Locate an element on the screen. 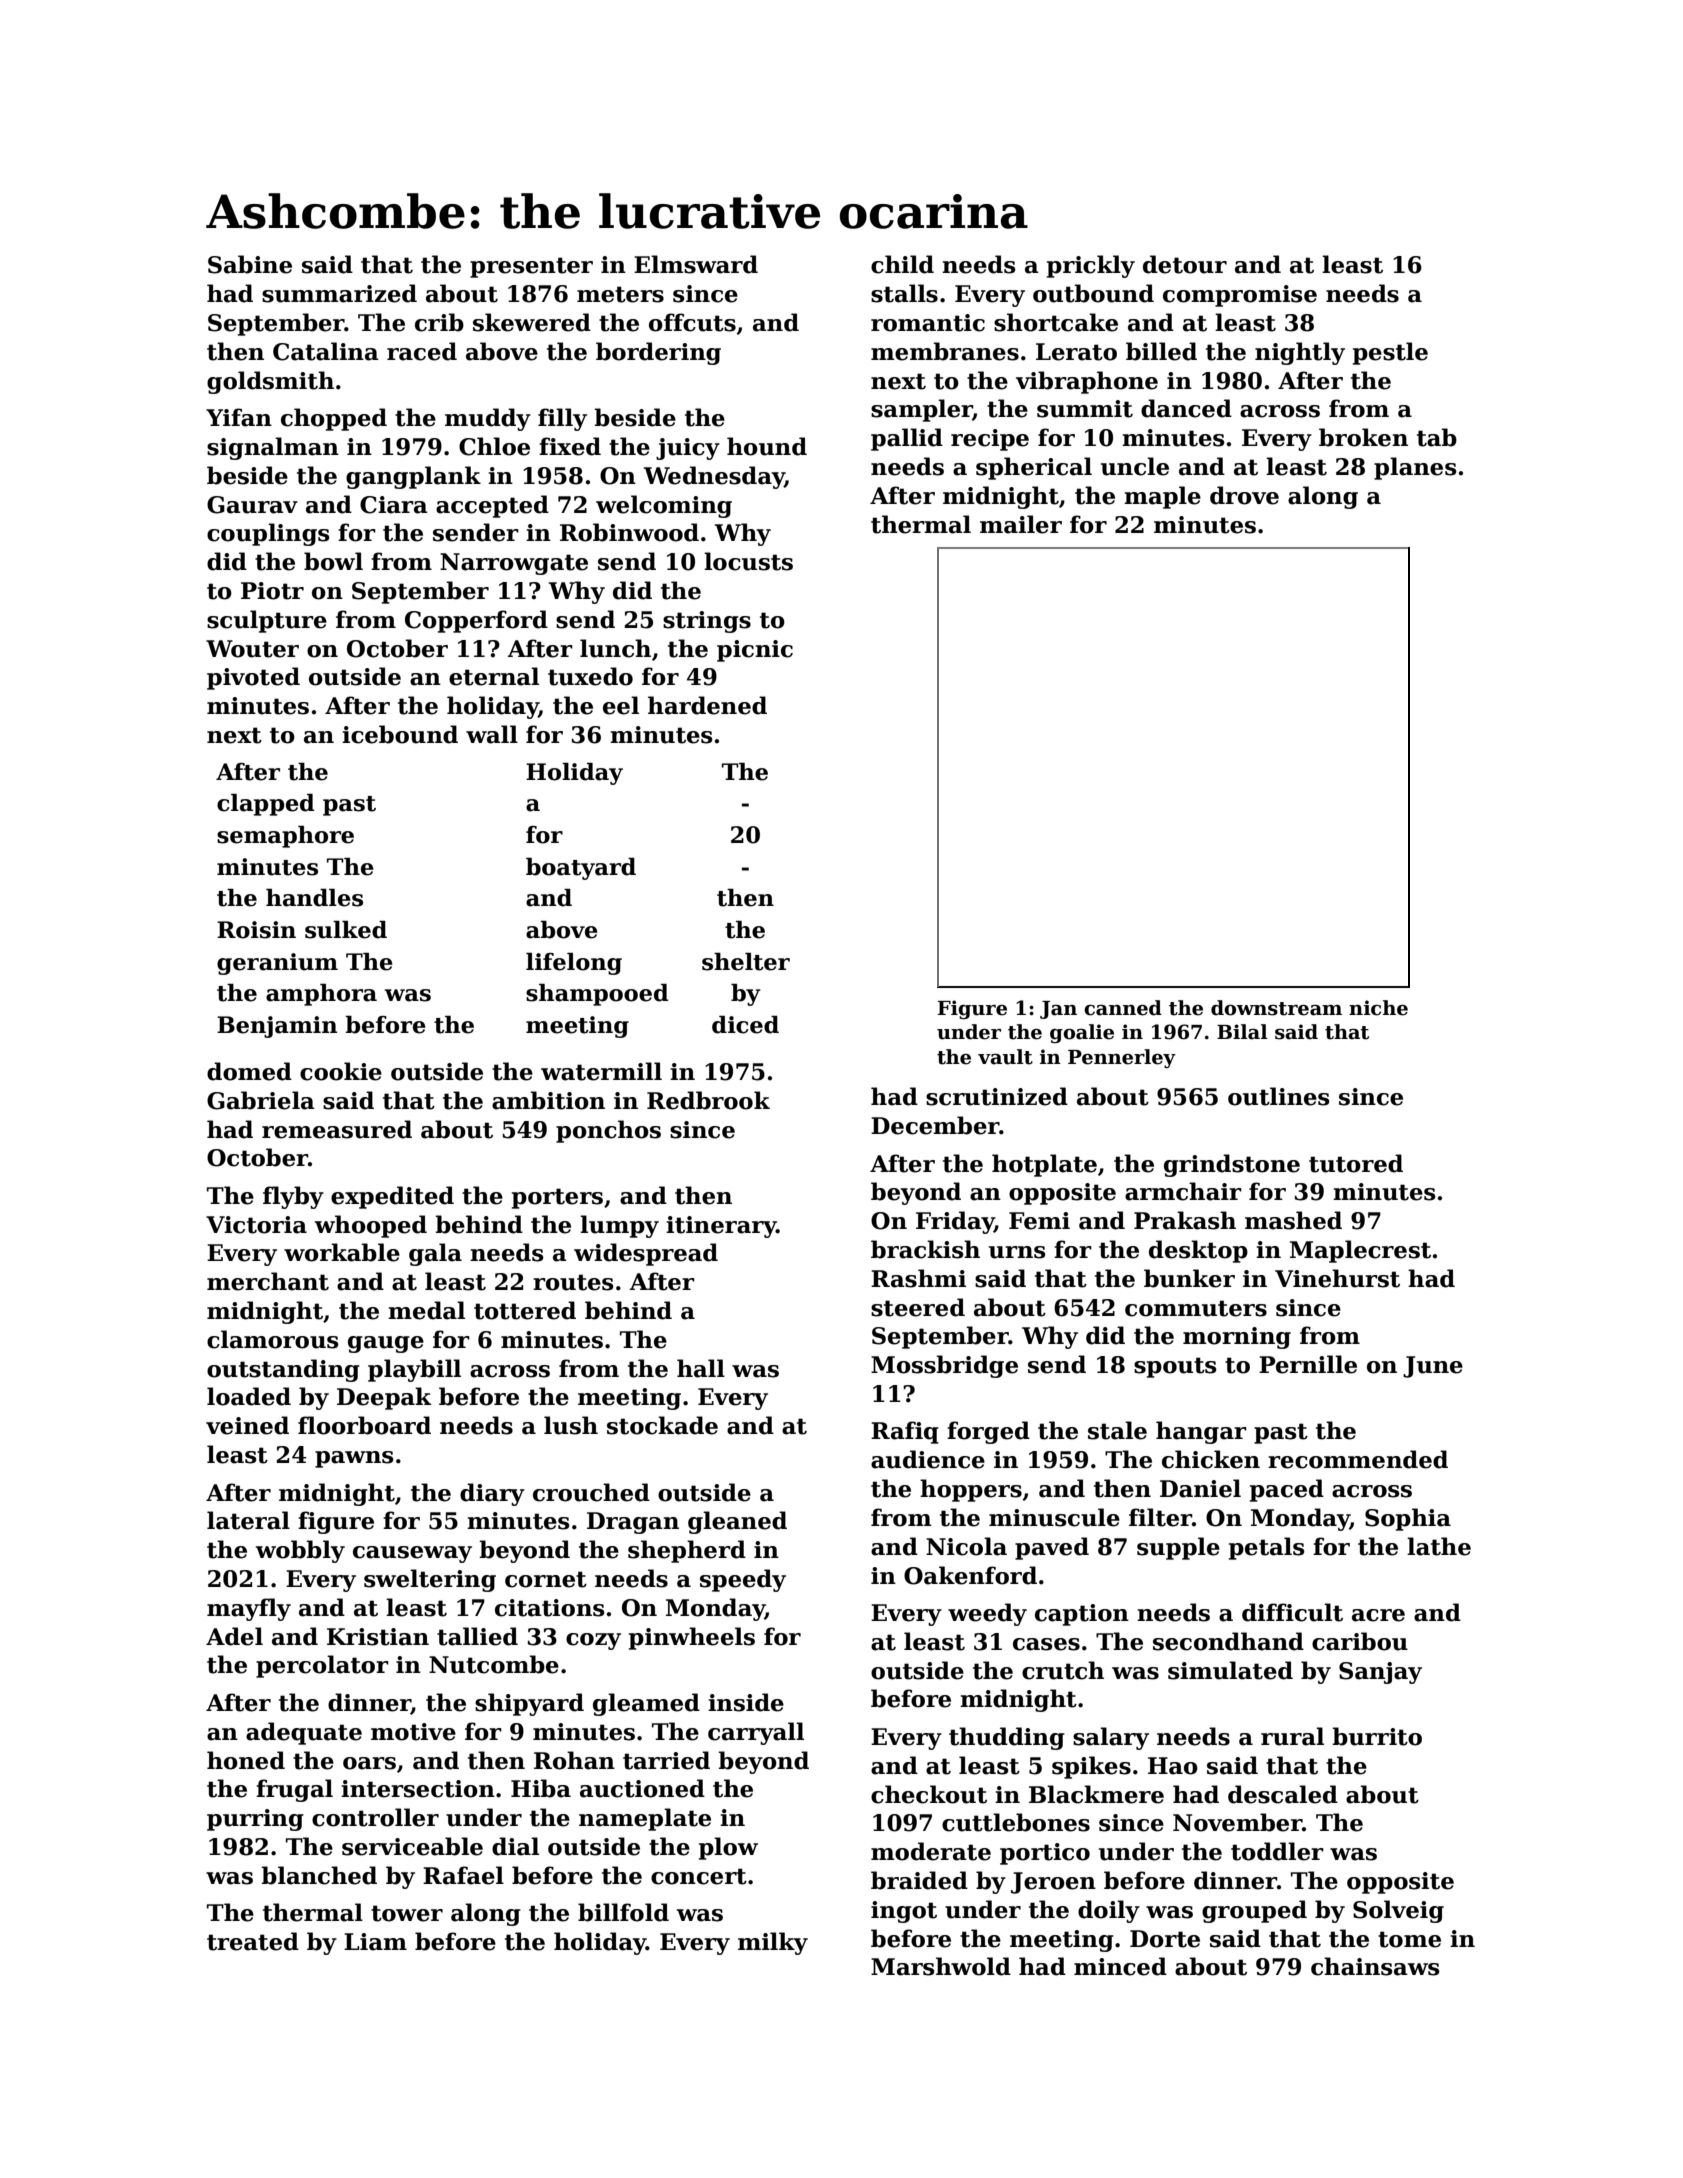 This screenshot has width=1683, height=2178. urns is located at coordinates (1017, 1252).
